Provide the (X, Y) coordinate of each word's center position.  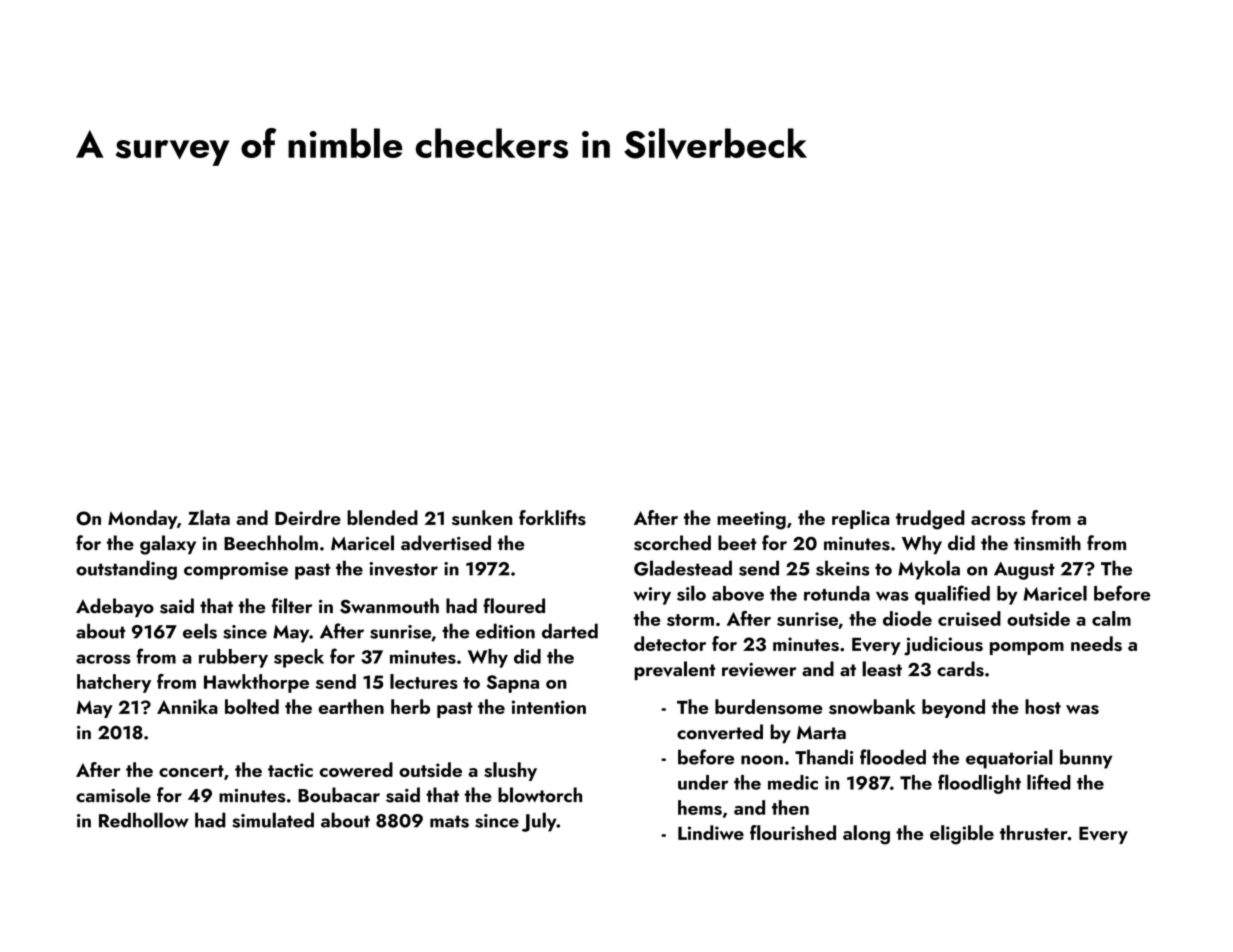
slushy (510, 771)
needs (1096, 643)
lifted (1049, 782)
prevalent (675, 670)
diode (907, 618)
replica (860, 519)
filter (292, 606)
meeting (751, 520)
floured (514, 606)
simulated (273, 820)
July (539, 822)
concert (191, 771)
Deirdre (308, 517)
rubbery (233, 658)
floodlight (979, 784)
